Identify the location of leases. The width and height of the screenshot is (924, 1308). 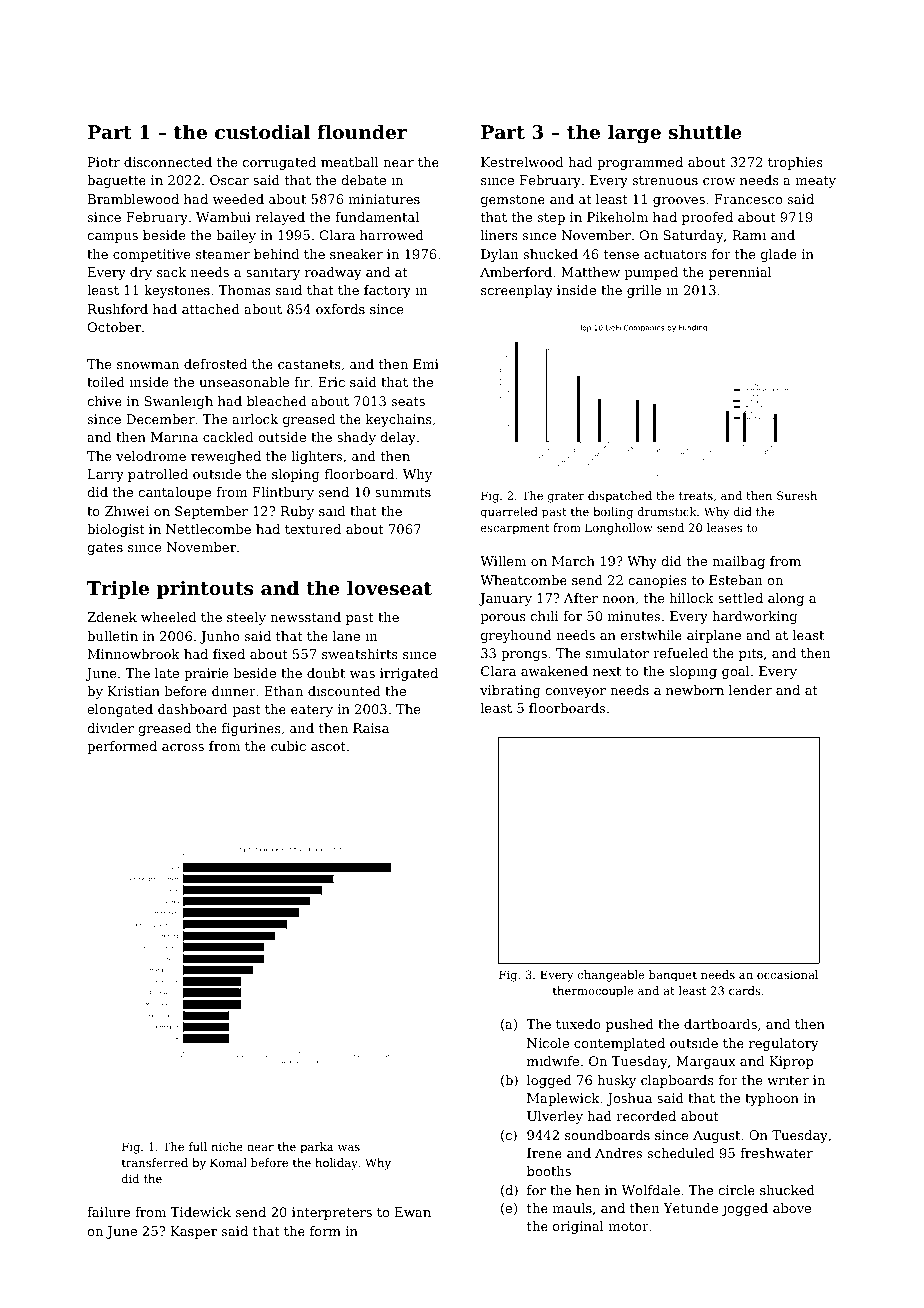
(724, 527).
